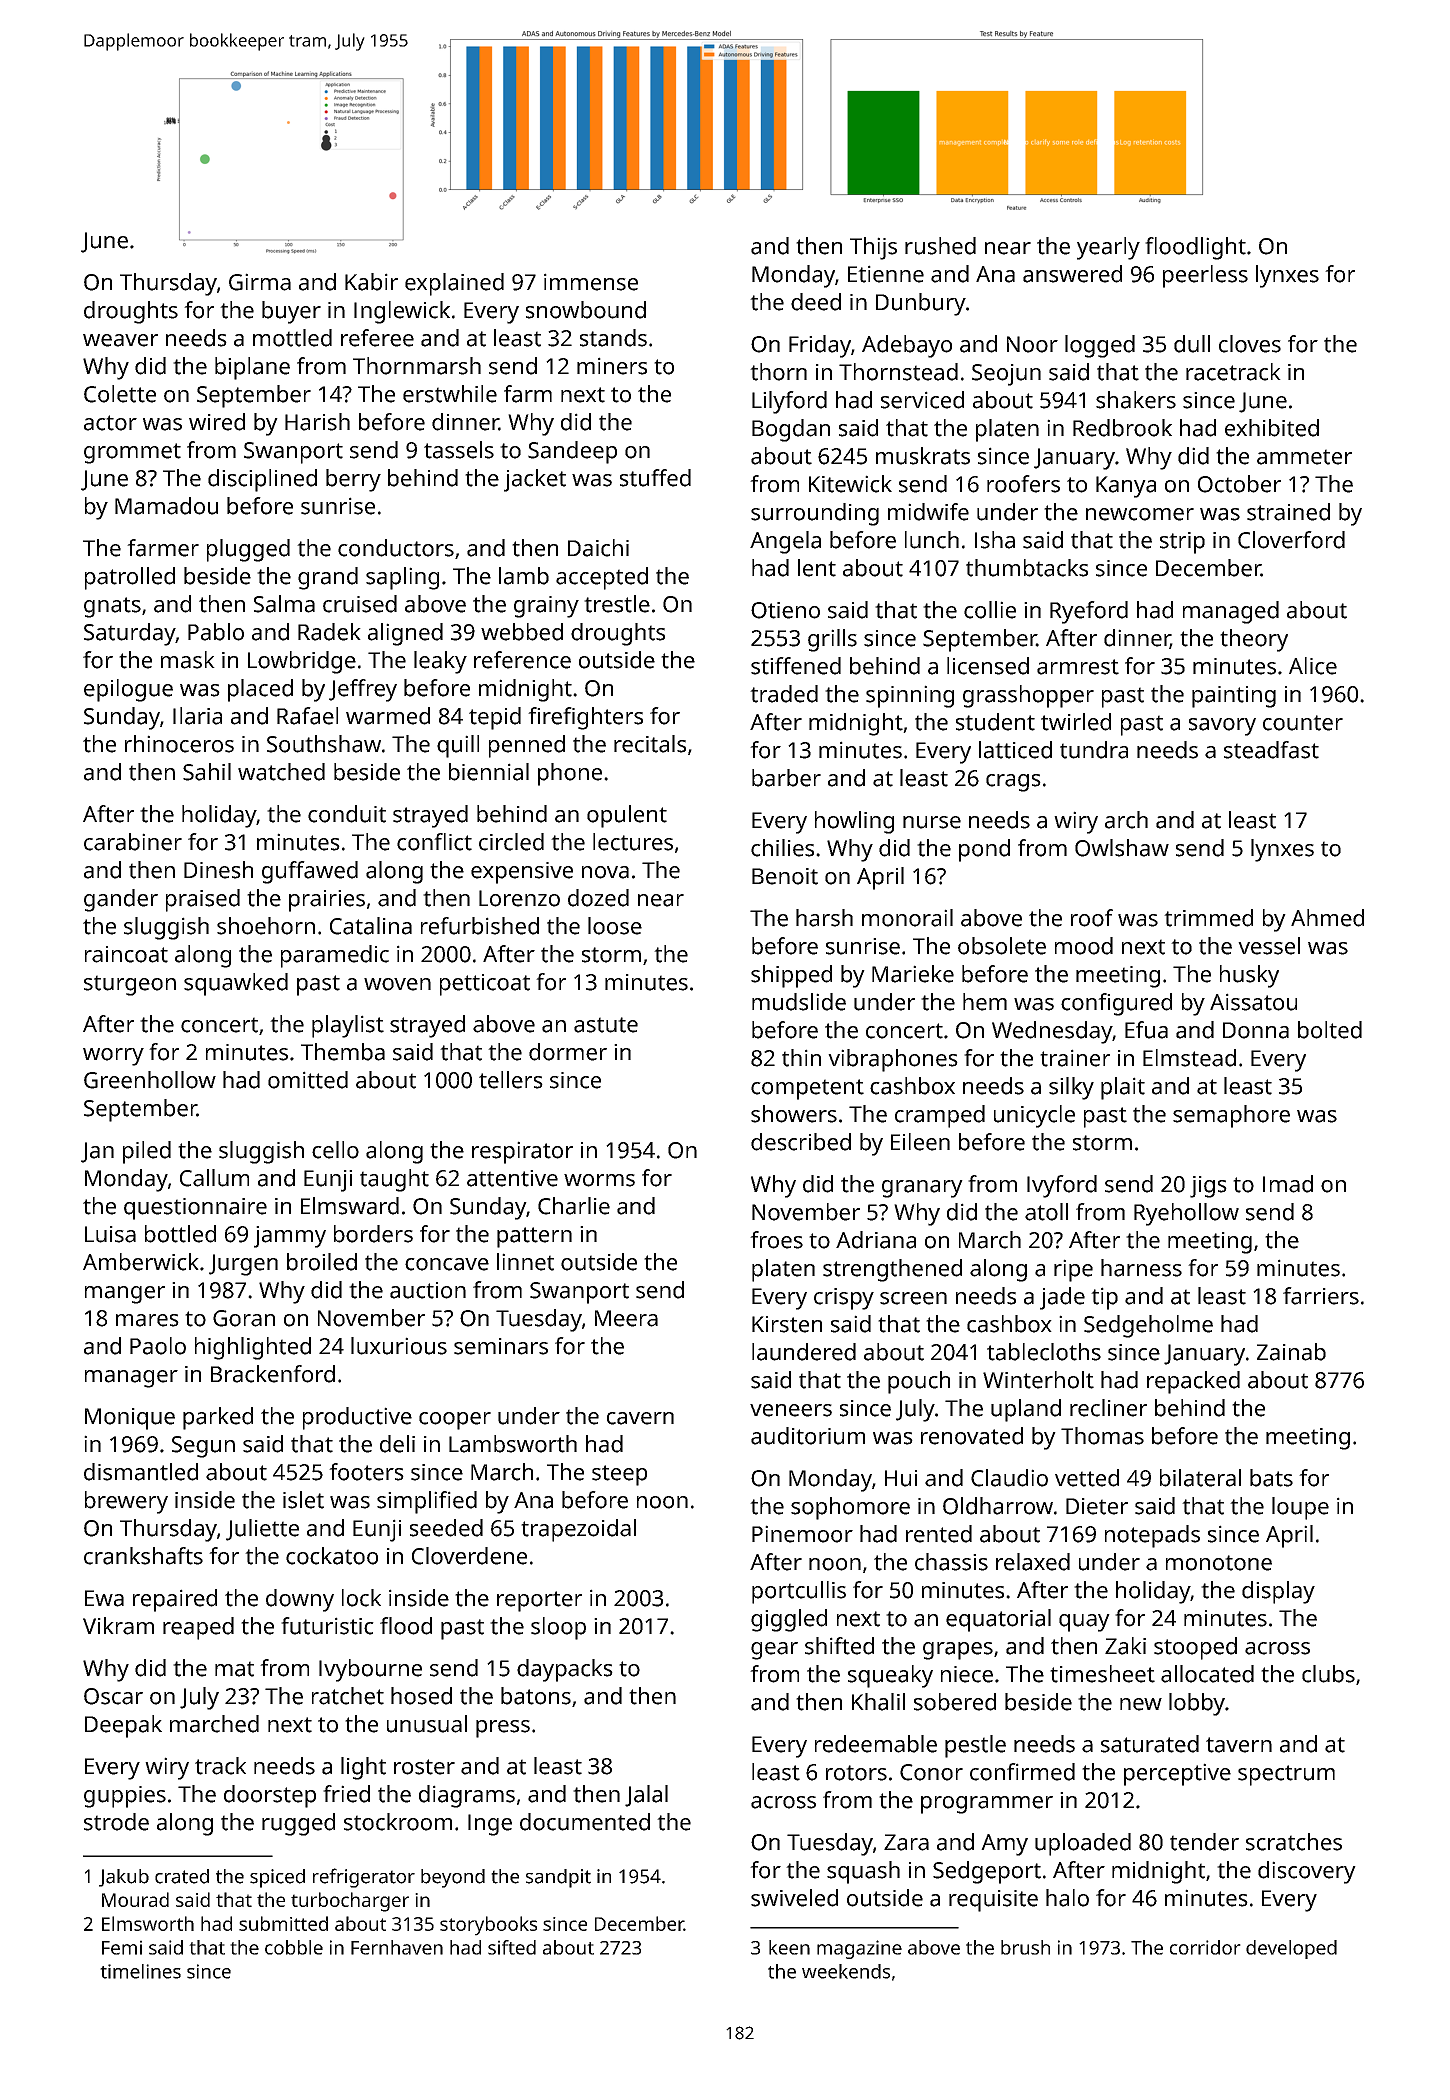 This image has height=2100, width=1450. Describe the element at coordinates (140, 1971) in the image. I see `timelines` at that location.
